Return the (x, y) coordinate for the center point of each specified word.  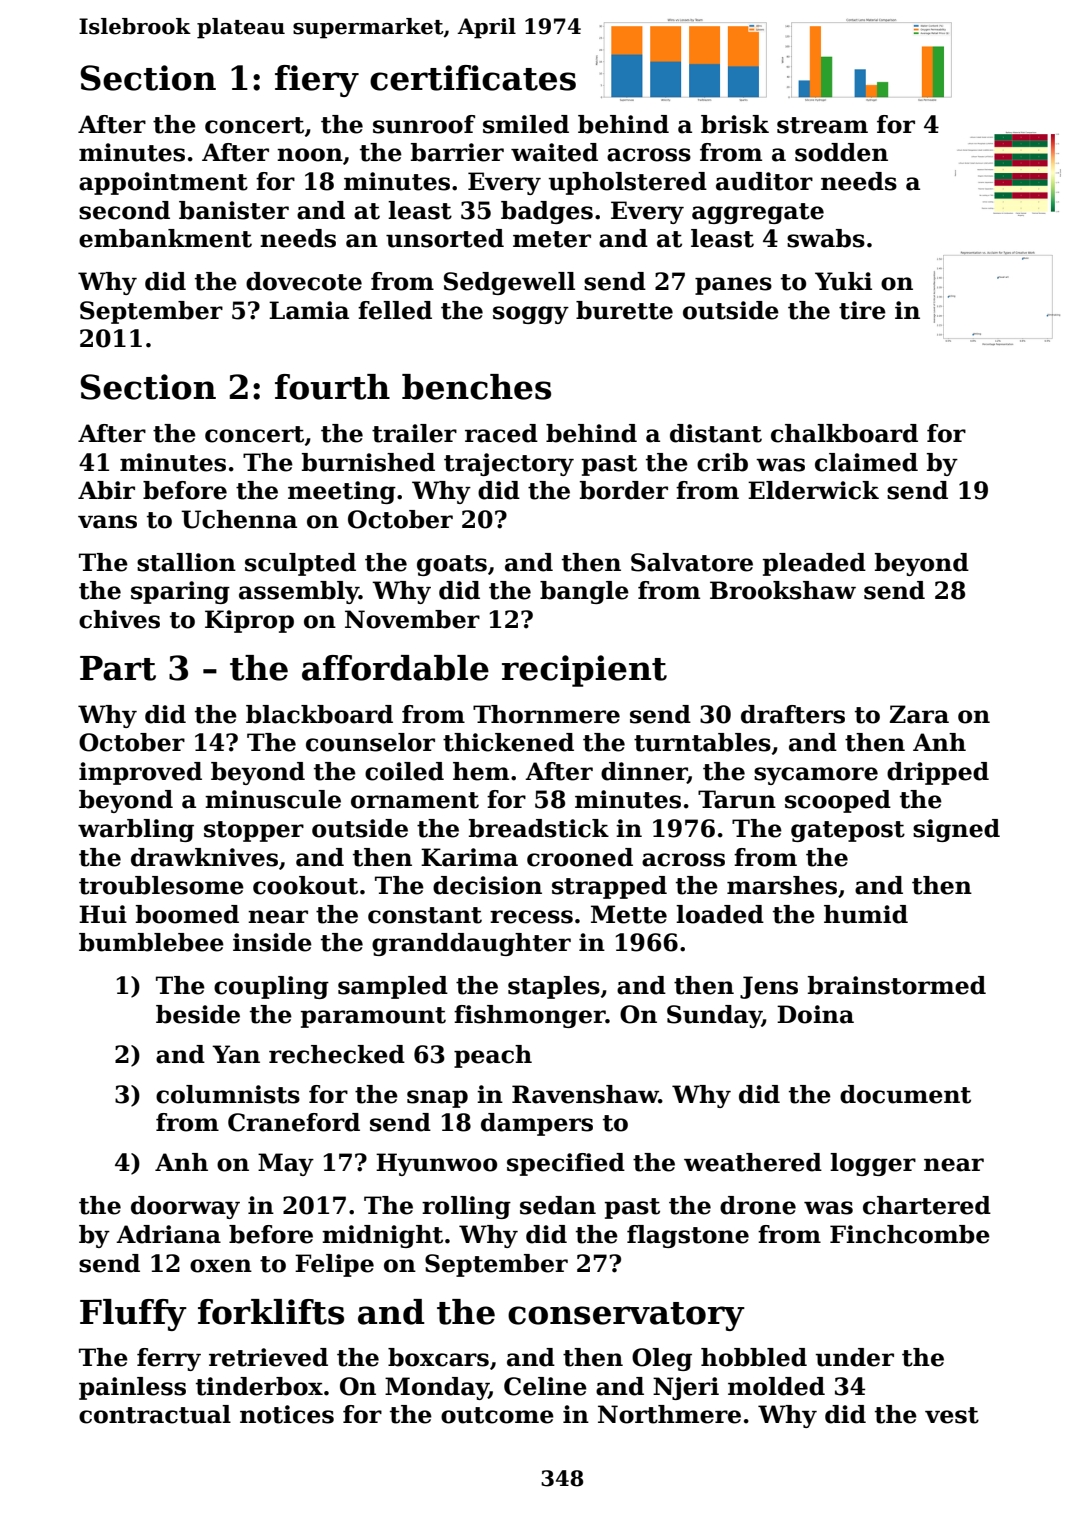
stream (822, 125)
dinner (644, 772)
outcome (497, 1415)
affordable (395, 668)
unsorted (445, 238)
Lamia (309, 310)
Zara (919, 714)
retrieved (268, 1357)
